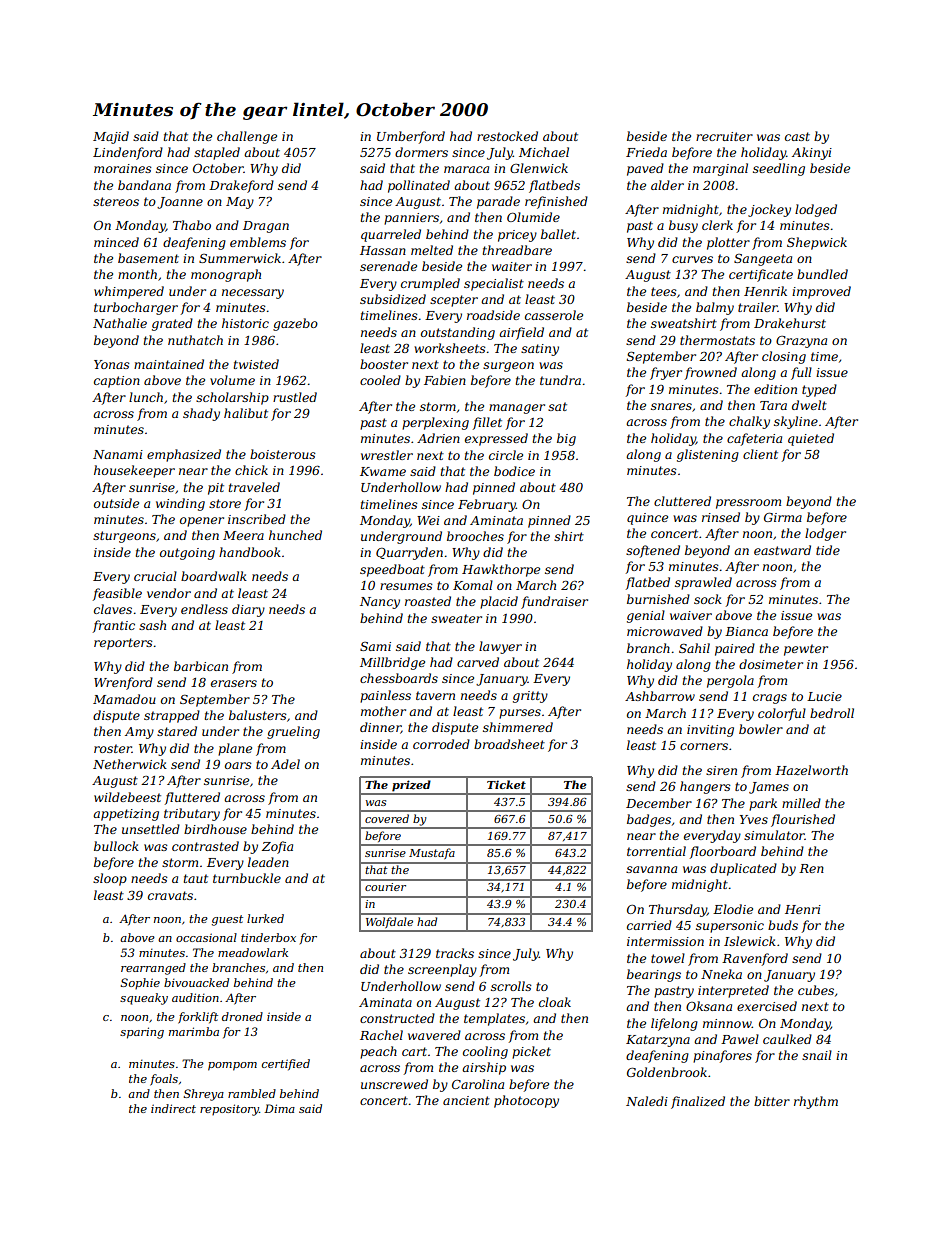 The image size is (952, 1233). Describe the element at coordinates (647, 1101) in the screenshot. I see `Naledi` at that location.
